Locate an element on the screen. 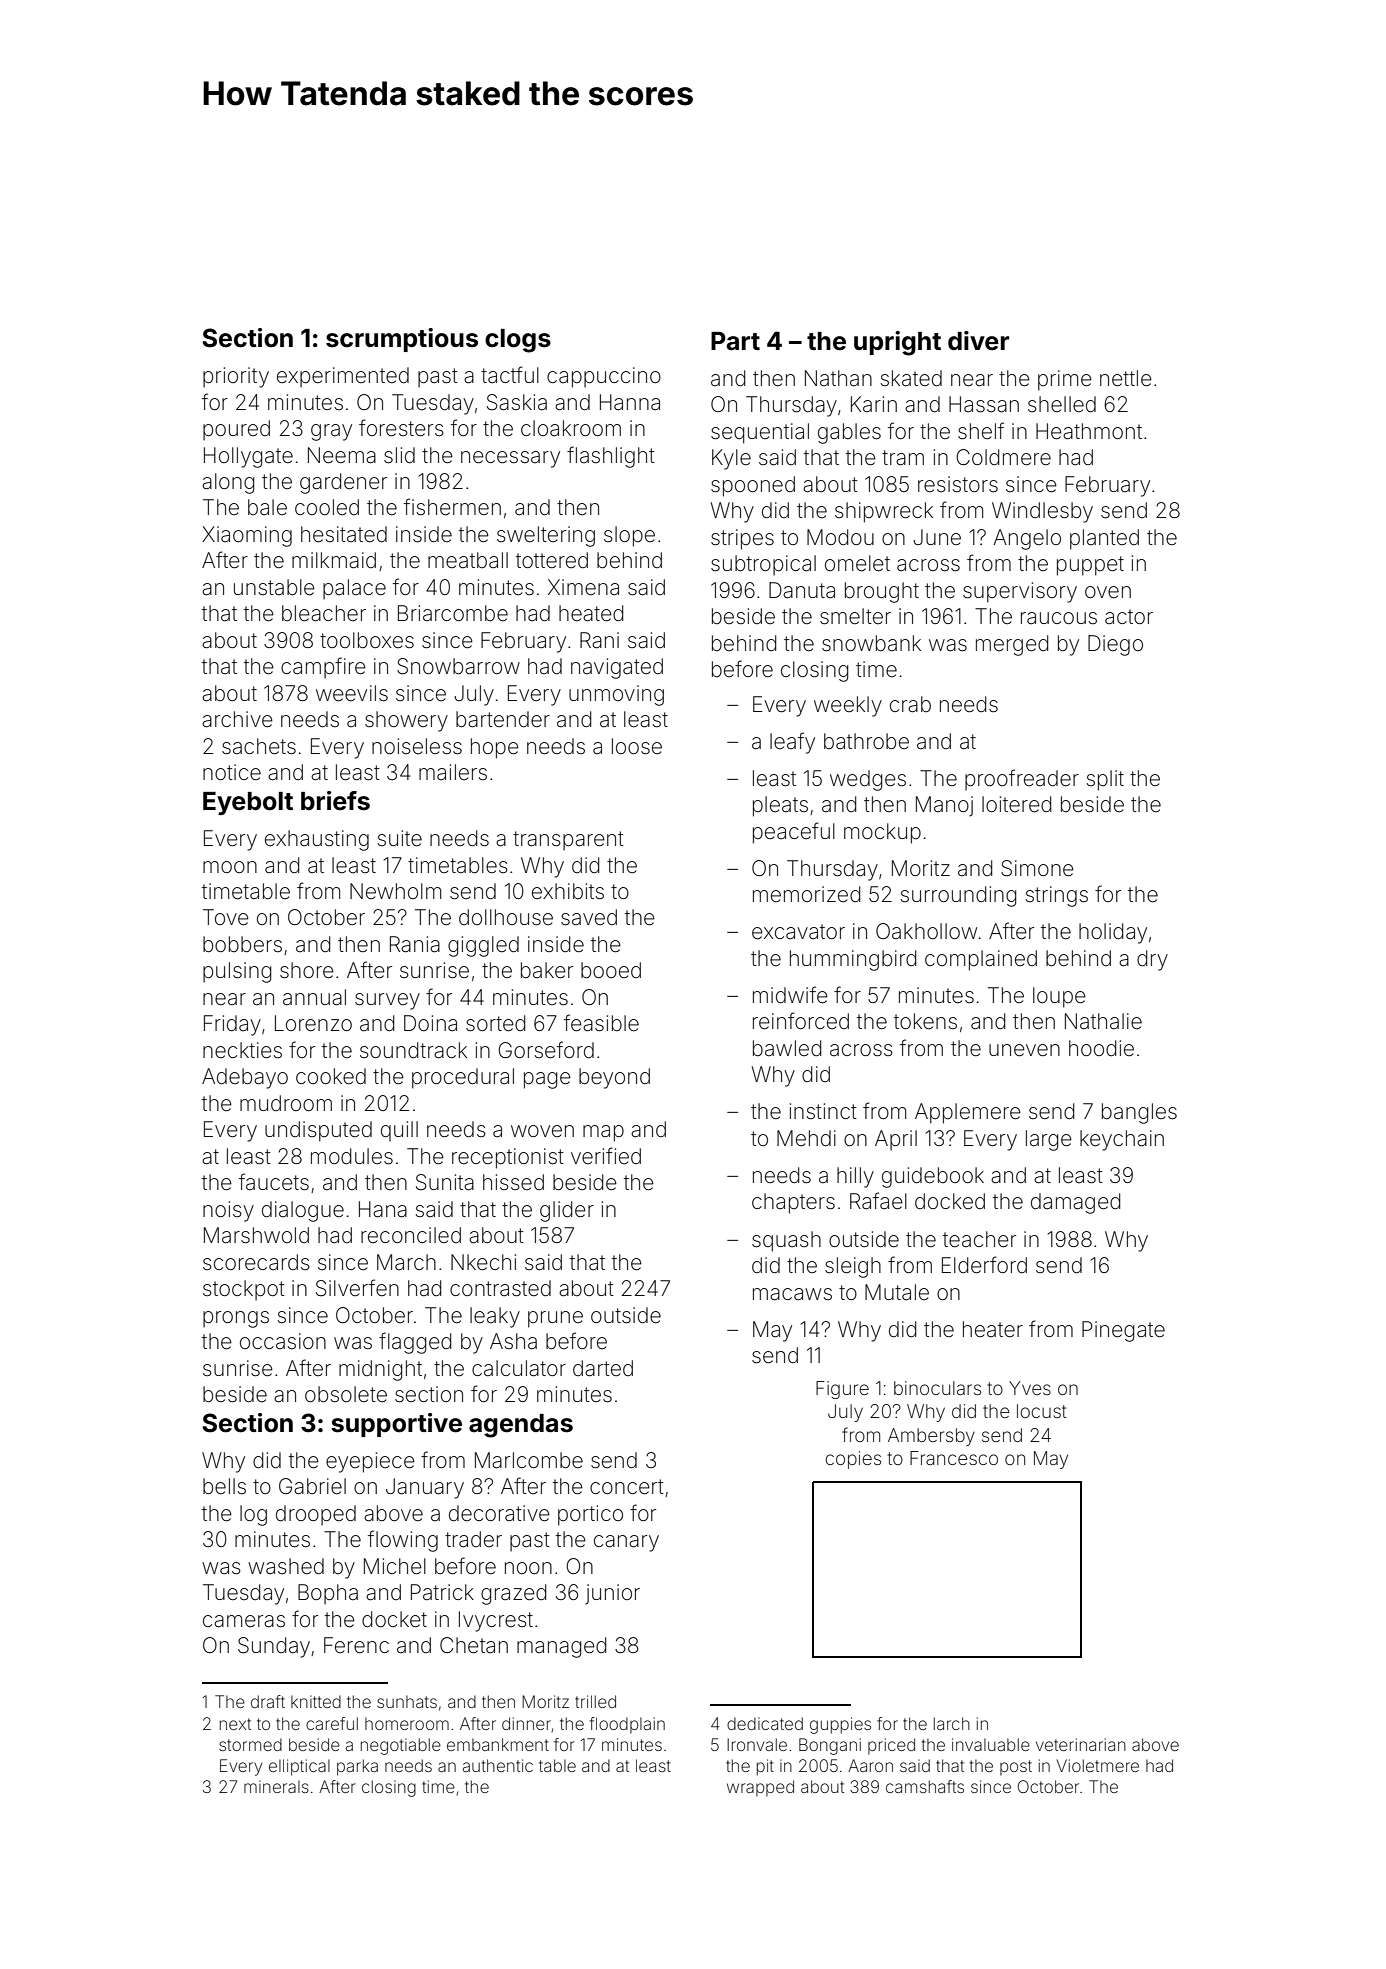 Image resolution: width=1386 pixels, height=1969 pixels. priority is located at coordinates (236, 377).
